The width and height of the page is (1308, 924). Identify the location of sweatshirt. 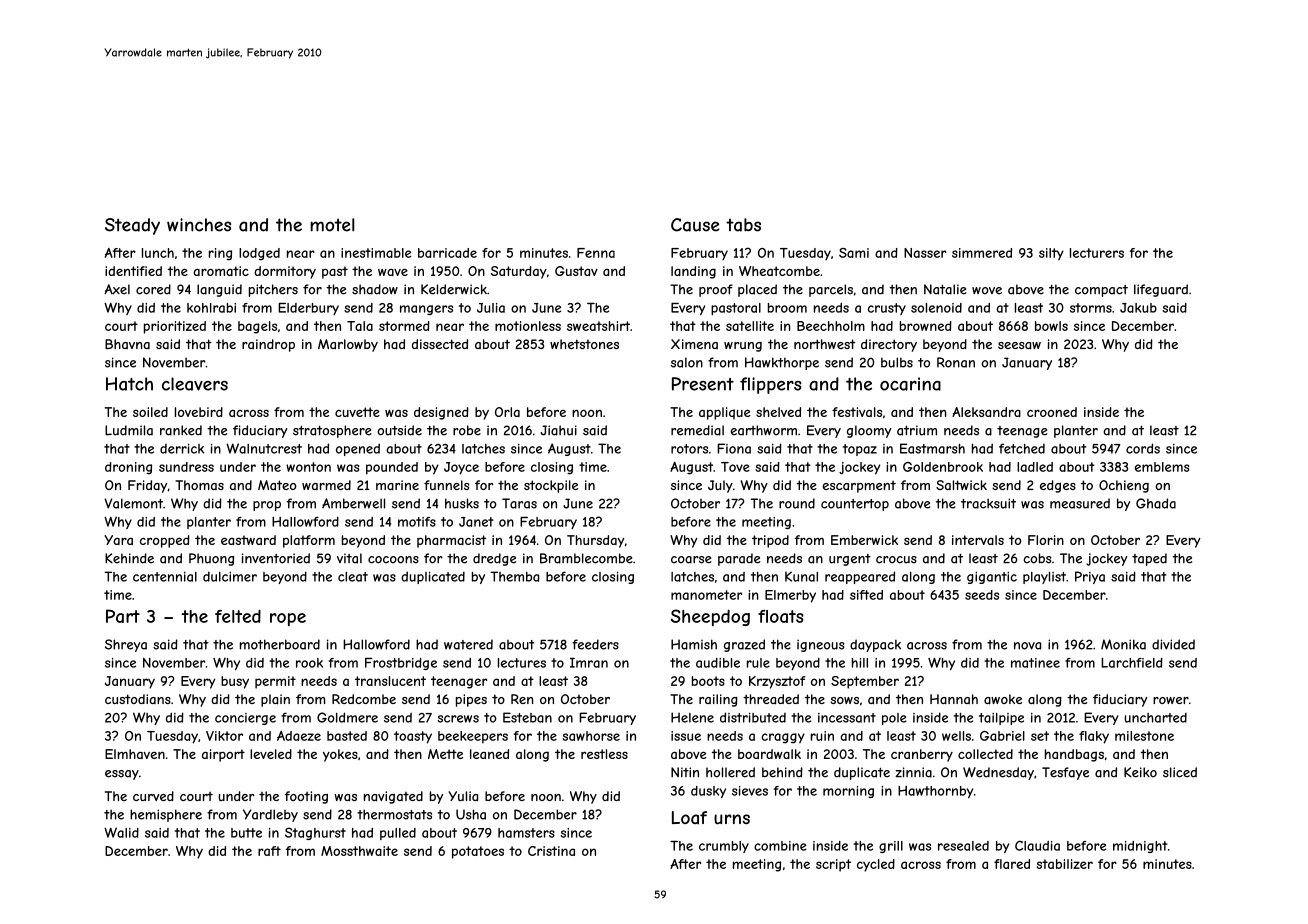
(598, 326).
